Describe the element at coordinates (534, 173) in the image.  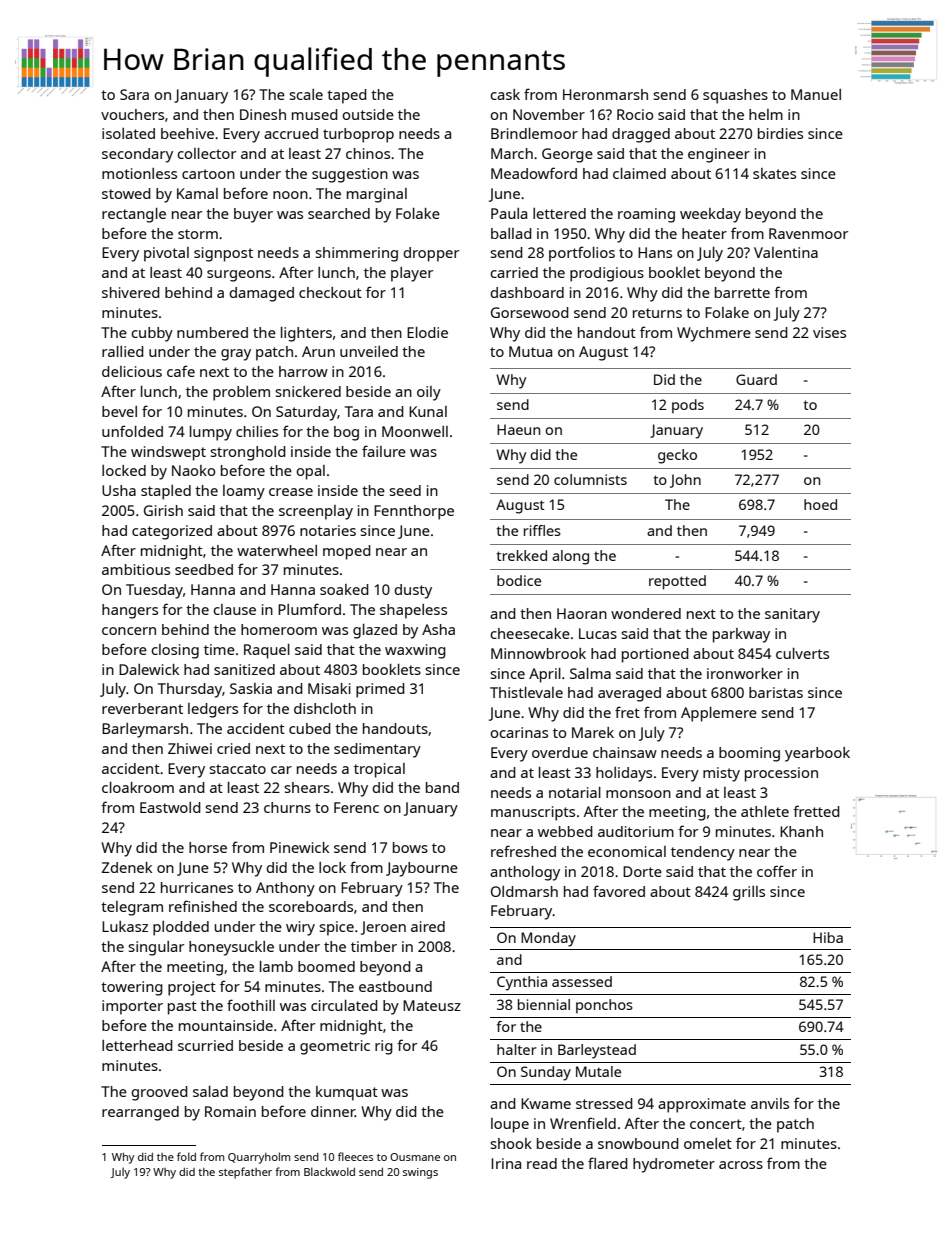
I see `Meadowford` at that location.
